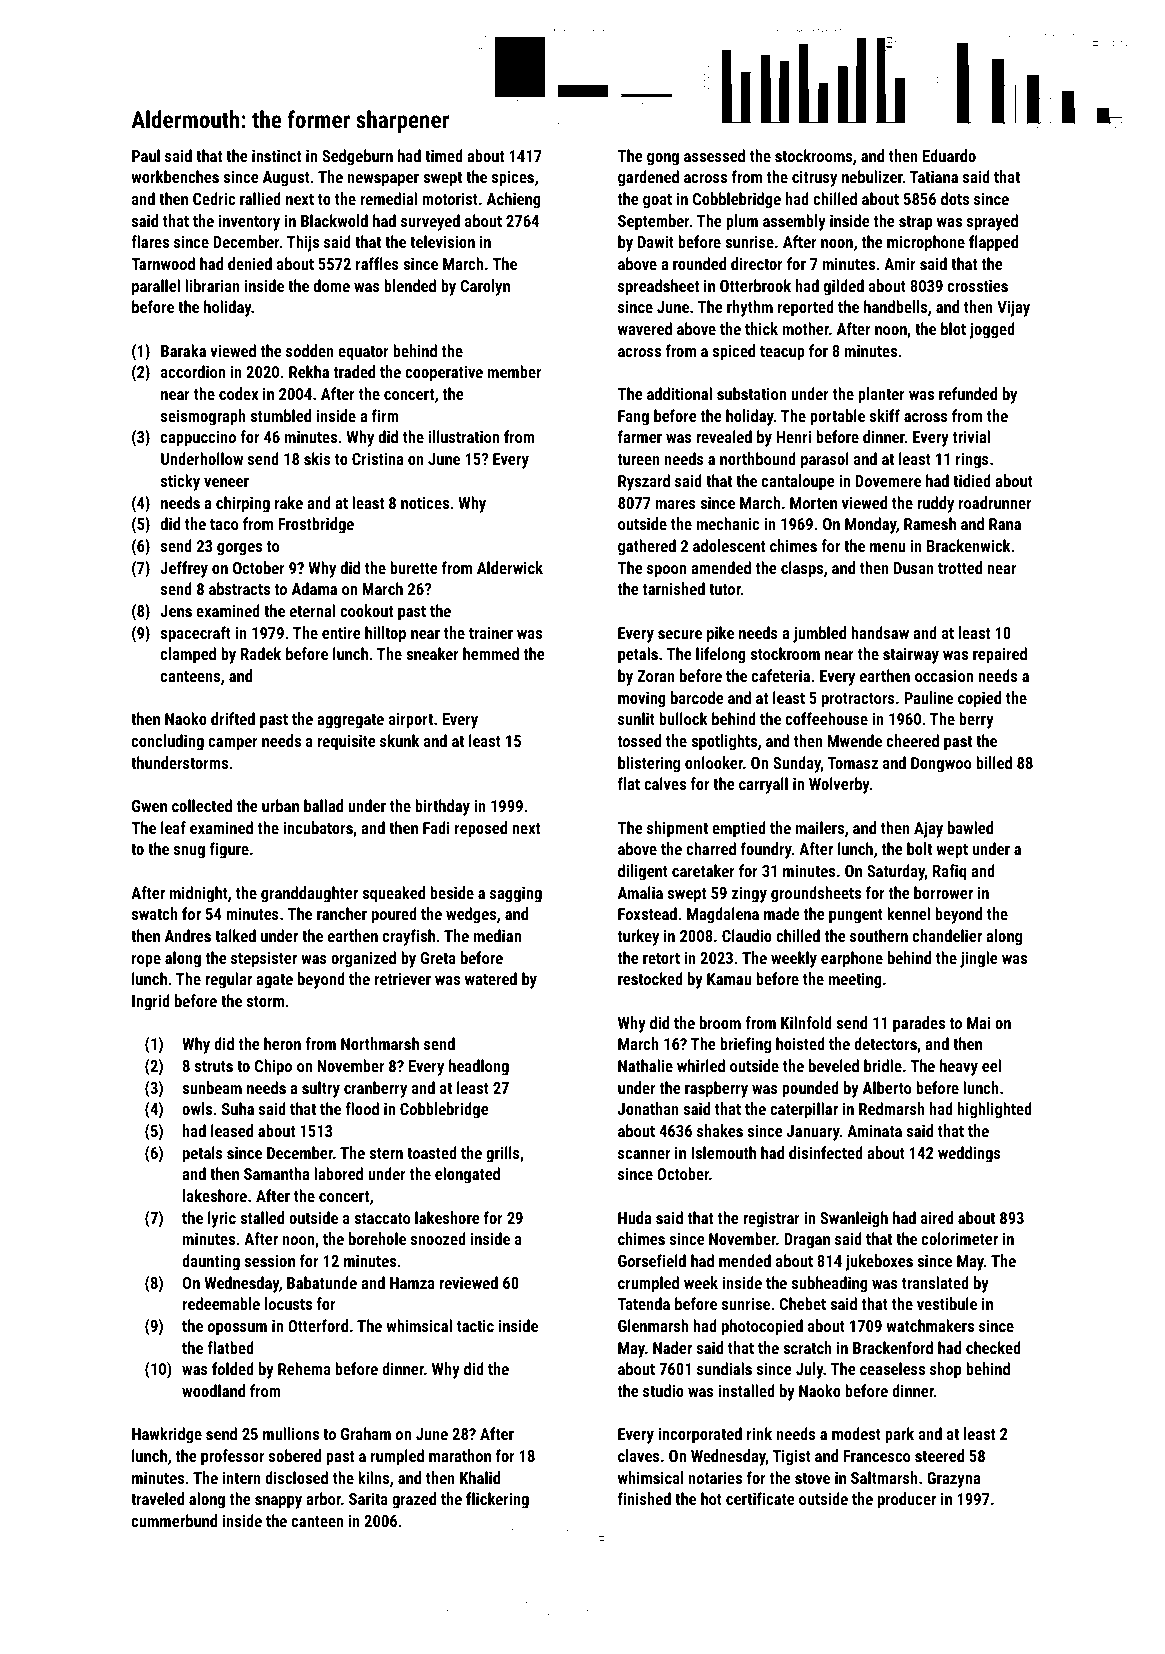 The height and width of the screenshot is (1654, 1165). What do you see at coordinates (222, 1219) in the screenshot?
I see `lyric` at bounding box center [222, 1219].
